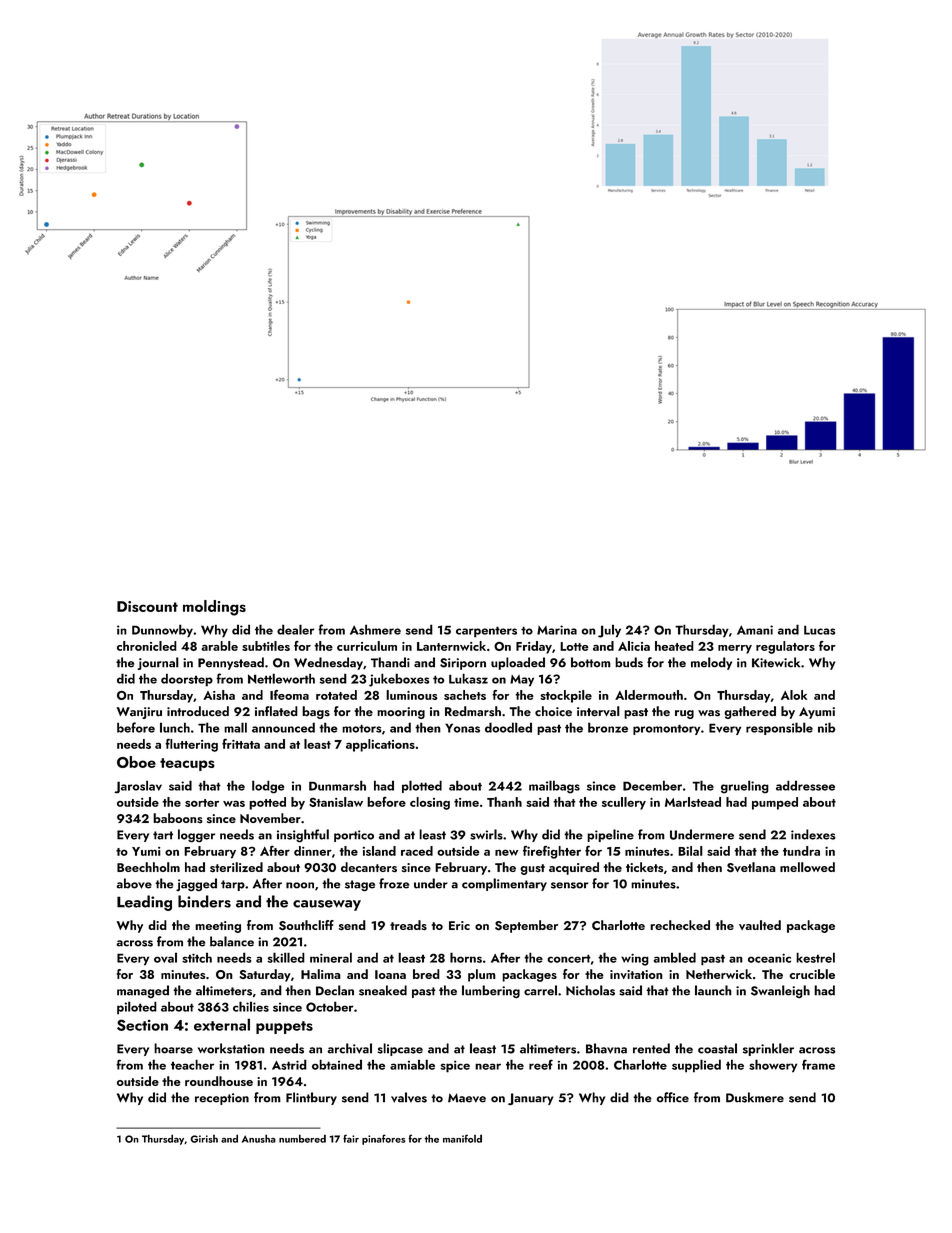 The image size is (952, 1233). What do you see at coordinates (755, 1097) in the screenshot?
I see `Duskmere` at bounding box center [755, 1097].
